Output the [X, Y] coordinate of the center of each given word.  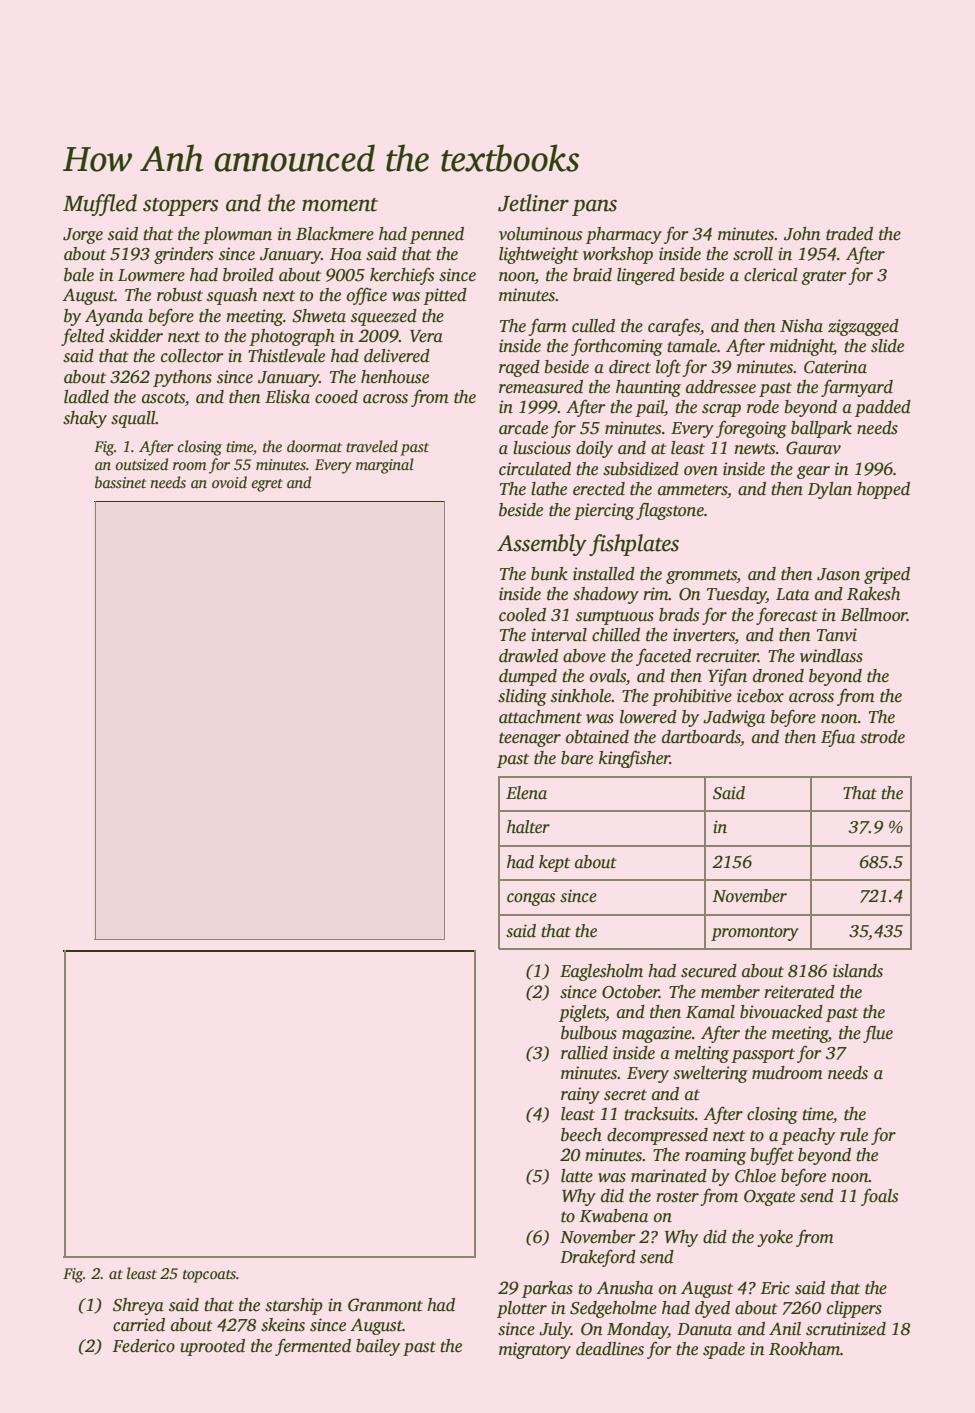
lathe [549, 489]
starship [294, 1306]
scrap [721, 410]
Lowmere [151, 275]
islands [858, 971]
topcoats [209, 1276]
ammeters [692, 490]
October [630, 992]
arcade [523, 428]
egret [267, 485]
